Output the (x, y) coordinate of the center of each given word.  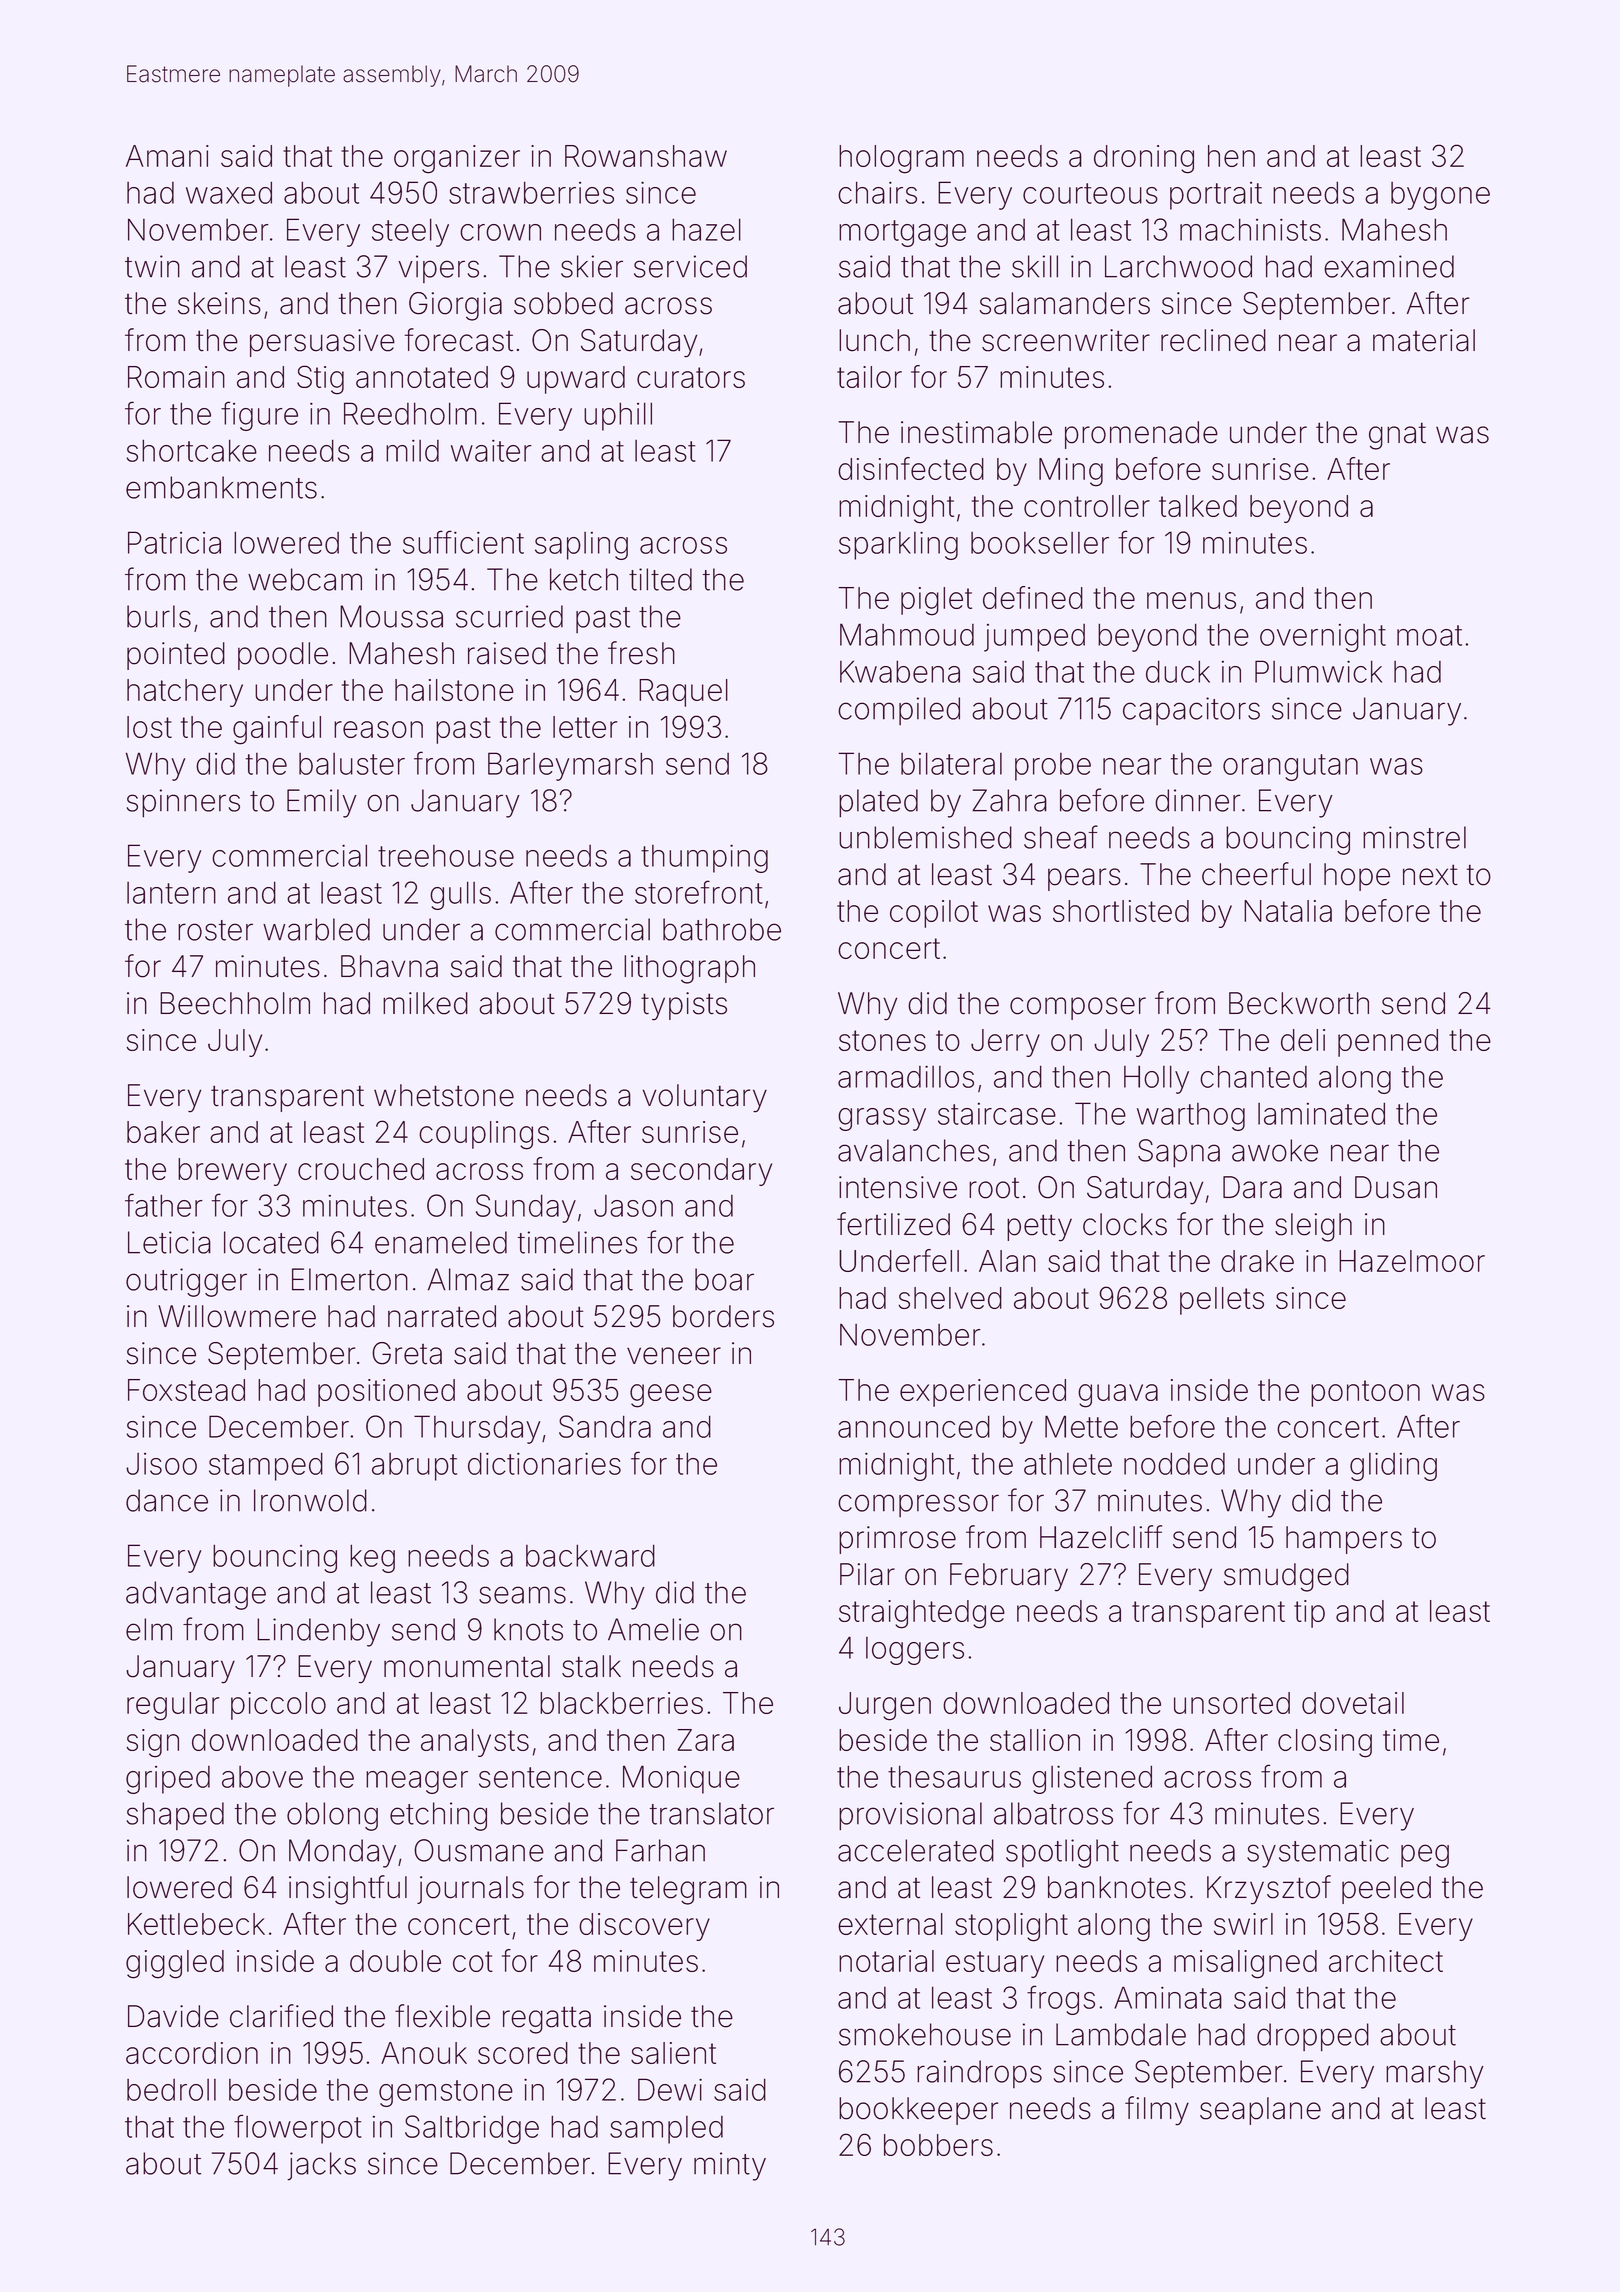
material (1424, 340)
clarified (281, 2016)
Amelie (653, 1629)
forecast (459, 340)
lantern (171, 893)
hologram (901, 159)
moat (1429, 635)
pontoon (1365, 1393)
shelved (950, 1298)
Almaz (468, 1279)
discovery (644, 1927)
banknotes (1117, 1887)
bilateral (951, 763)
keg (372, 1558)
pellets (1222, 1301)
